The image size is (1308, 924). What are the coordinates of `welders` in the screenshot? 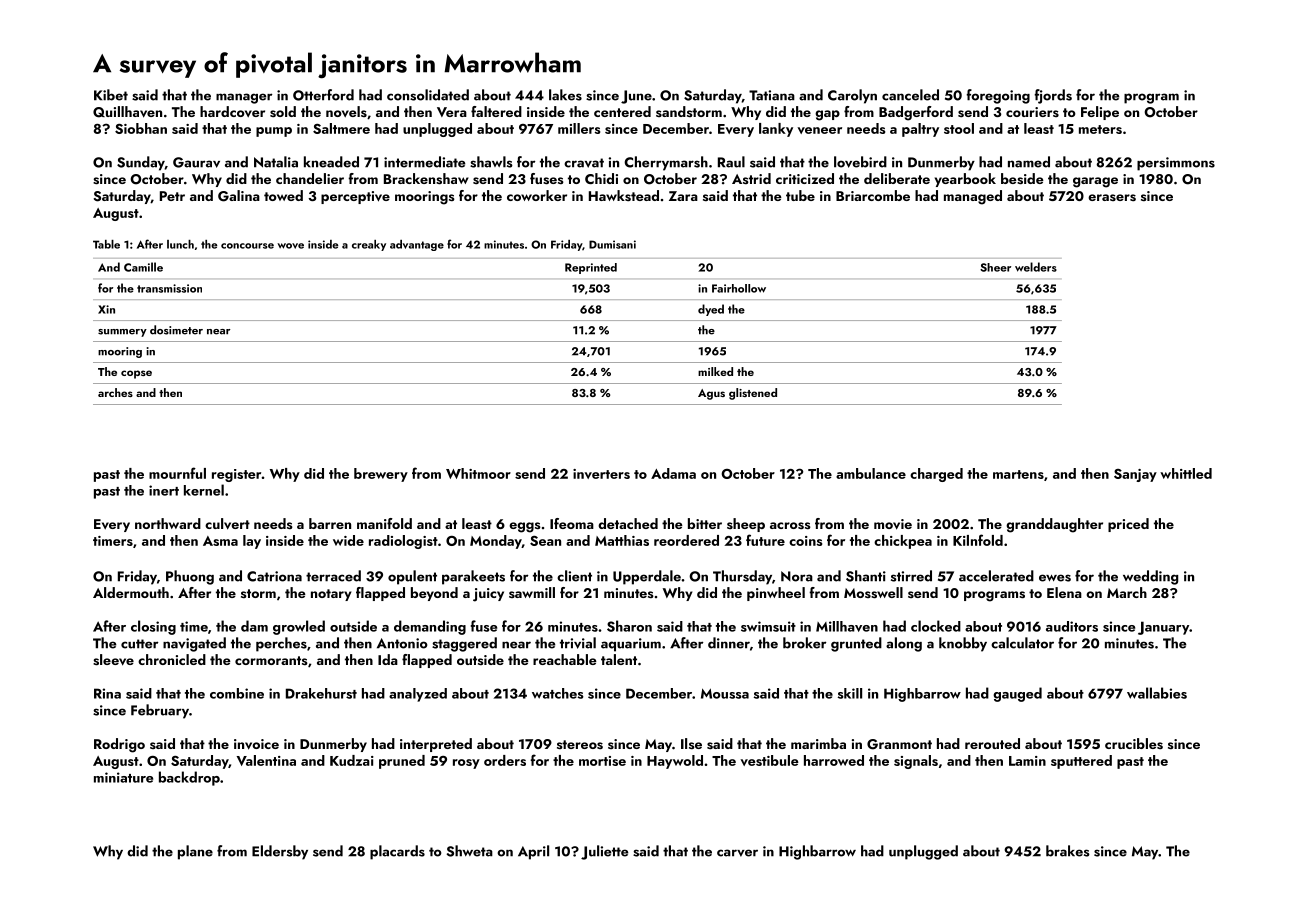 It's located at (1036, 267).
